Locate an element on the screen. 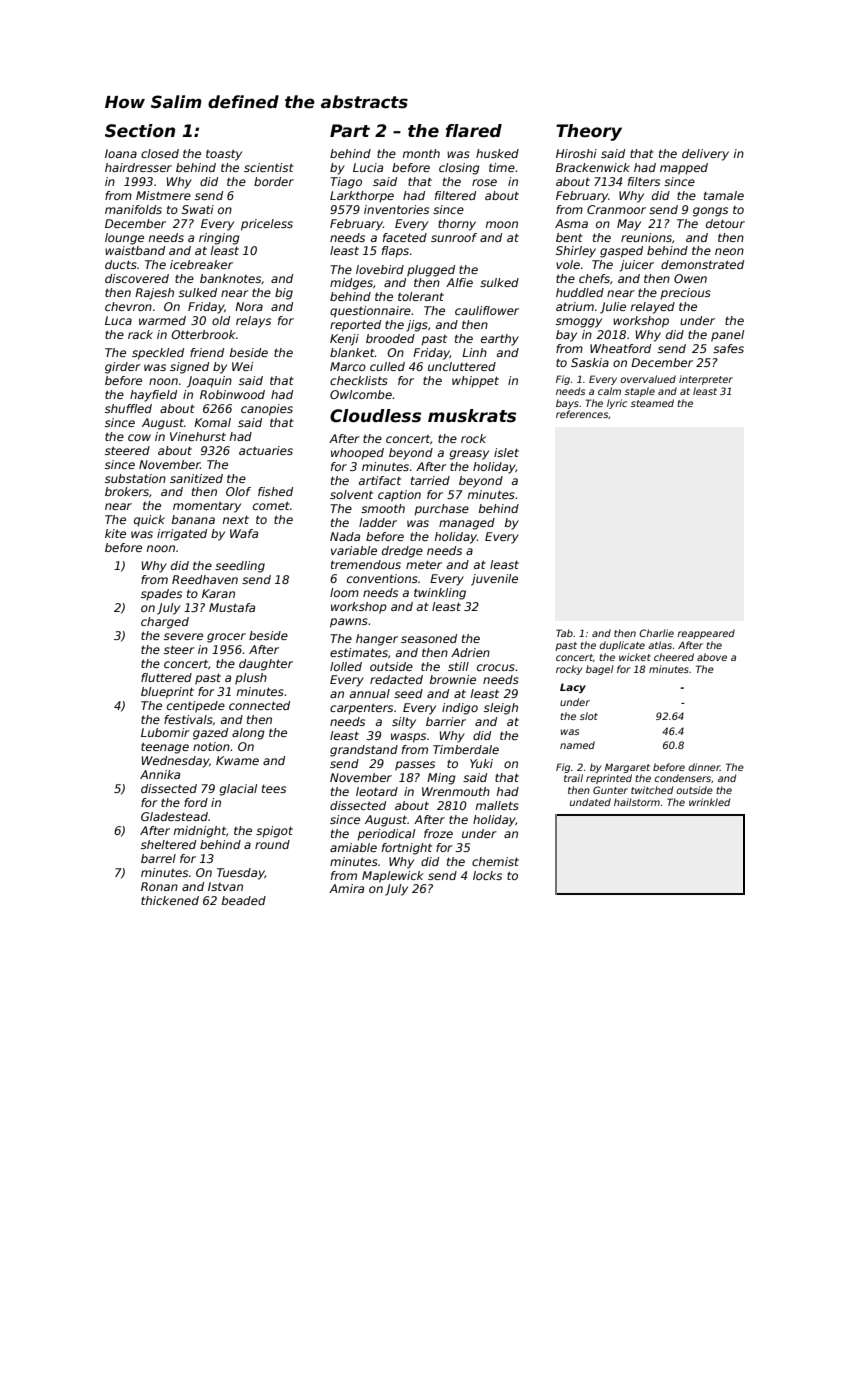 The width and height of the screenshot is (849, 1400). shuffled is located at coordinates (128, 408).
